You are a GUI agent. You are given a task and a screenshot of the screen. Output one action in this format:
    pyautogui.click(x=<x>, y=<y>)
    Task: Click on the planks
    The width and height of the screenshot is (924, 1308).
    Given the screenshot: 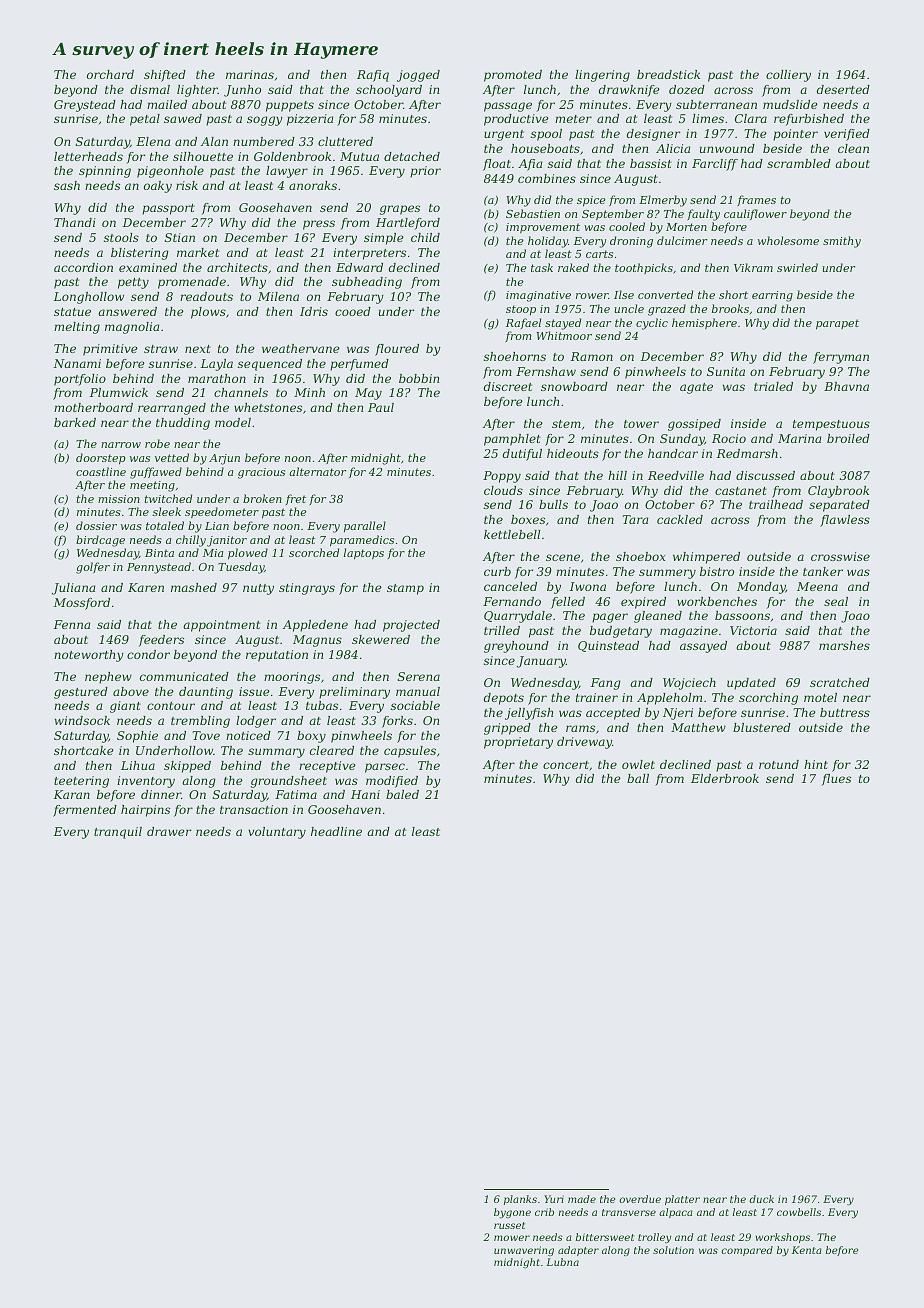 What is the action you would take?
    pyautogui.click(x=520, y=1200)
